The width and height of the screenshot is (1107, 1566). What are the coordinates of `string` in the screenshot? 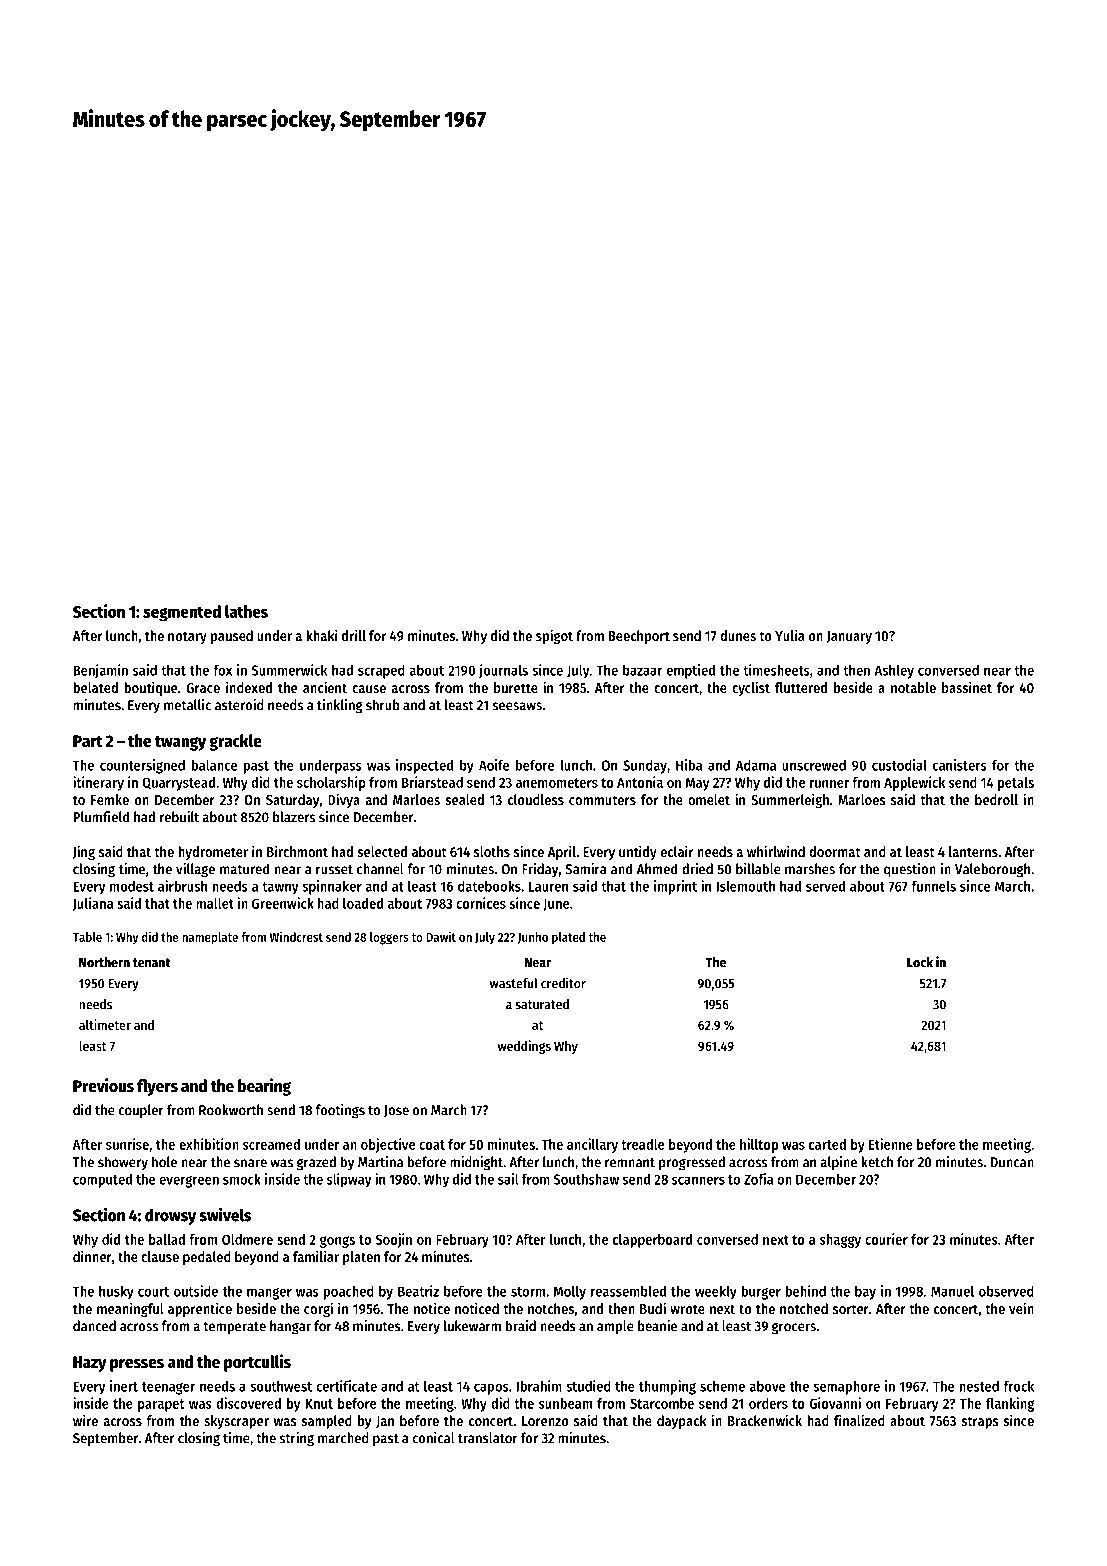 It's located at (296, 1439).
